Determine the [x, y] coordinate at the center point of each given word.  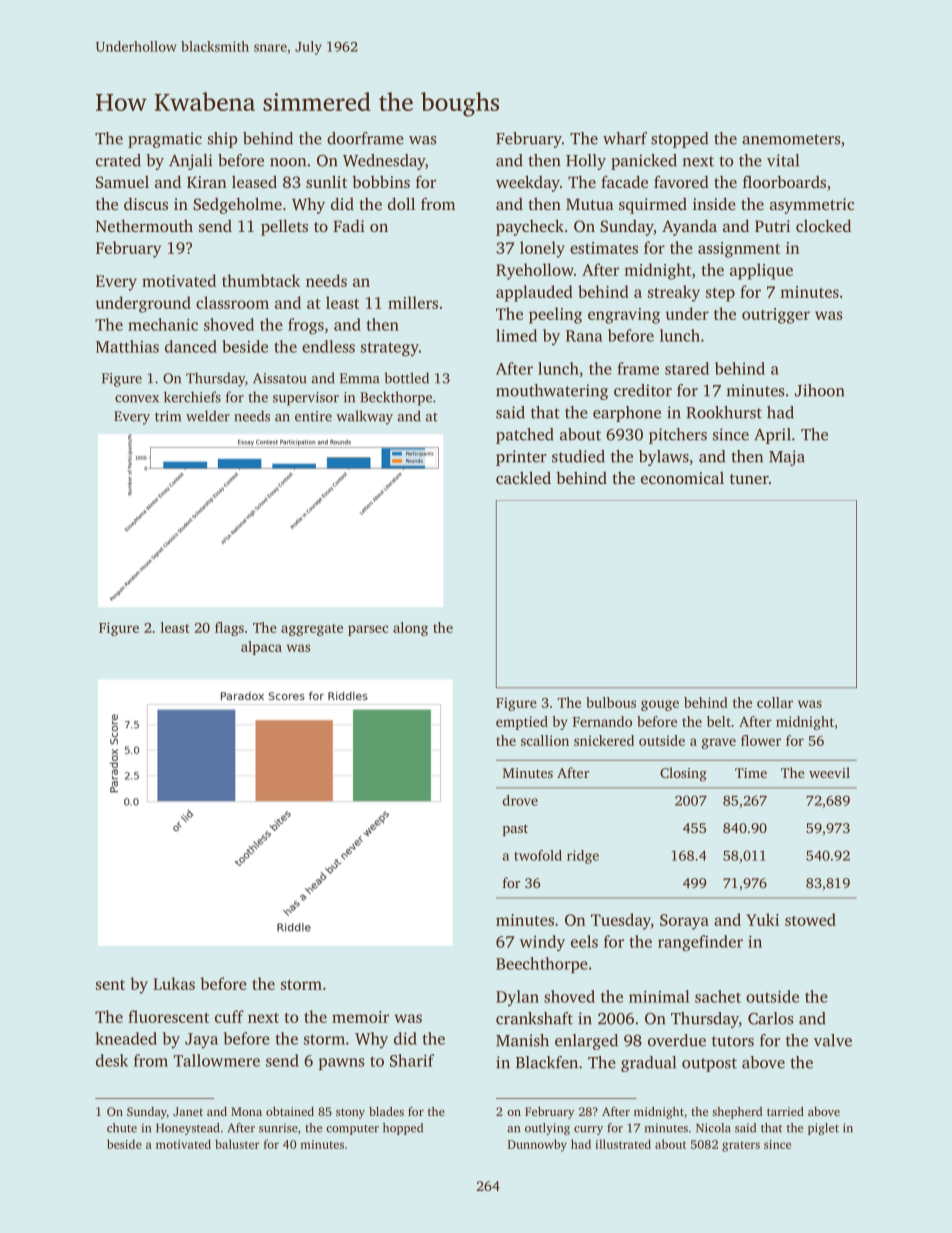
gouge [660, 705]
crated [118, 160]
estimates [604, 248]
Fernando [602, 721]
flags [229, 629]
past [515, 830]
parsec [368, 630]
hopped [403, 1129]
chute [122, 1128]
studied [578, 456]
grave [719, 743]
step [720, 295]
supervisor [306, 399]
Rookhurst [724, 412]
